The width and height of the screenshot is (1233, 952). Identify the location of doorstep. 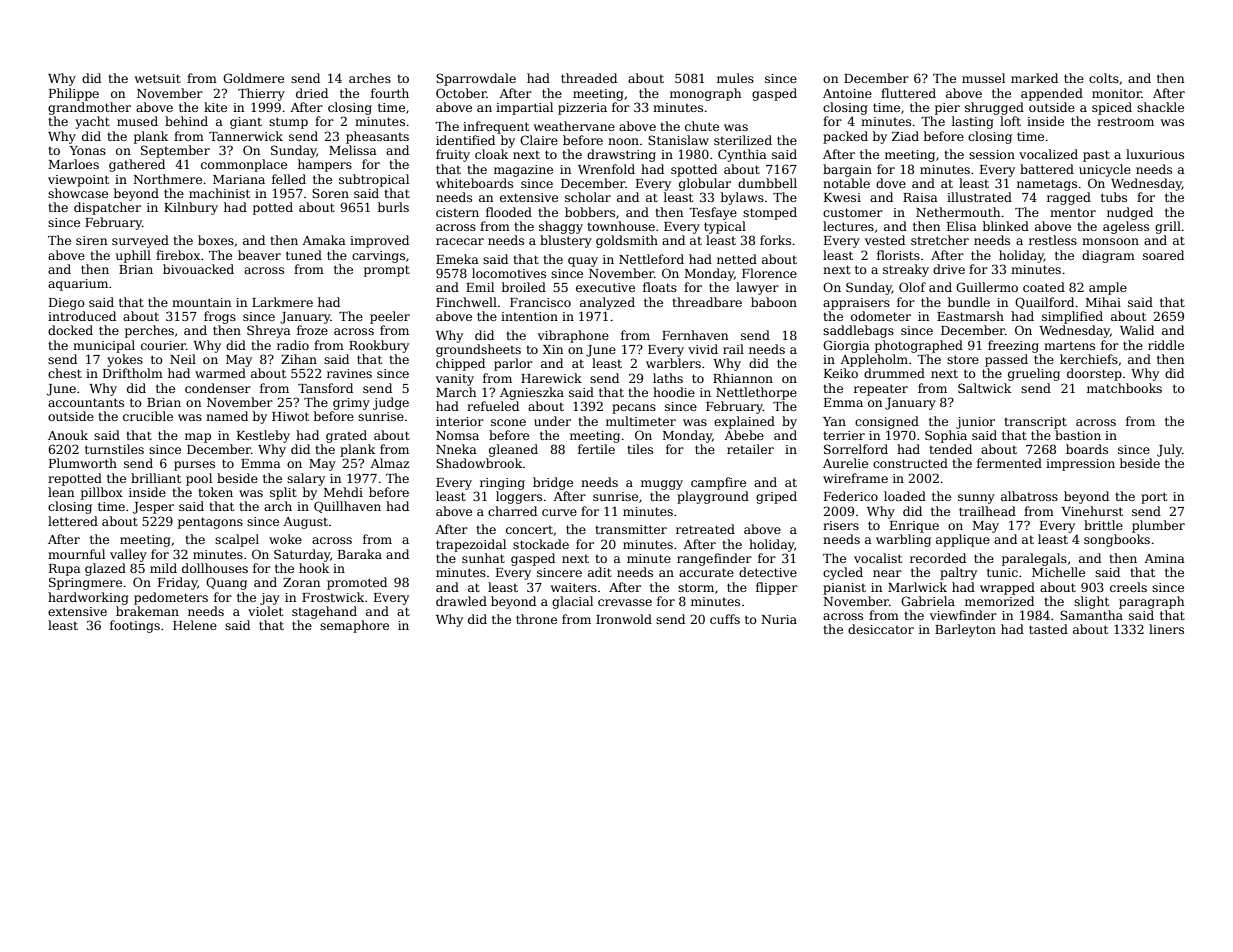
(1094, 374).
